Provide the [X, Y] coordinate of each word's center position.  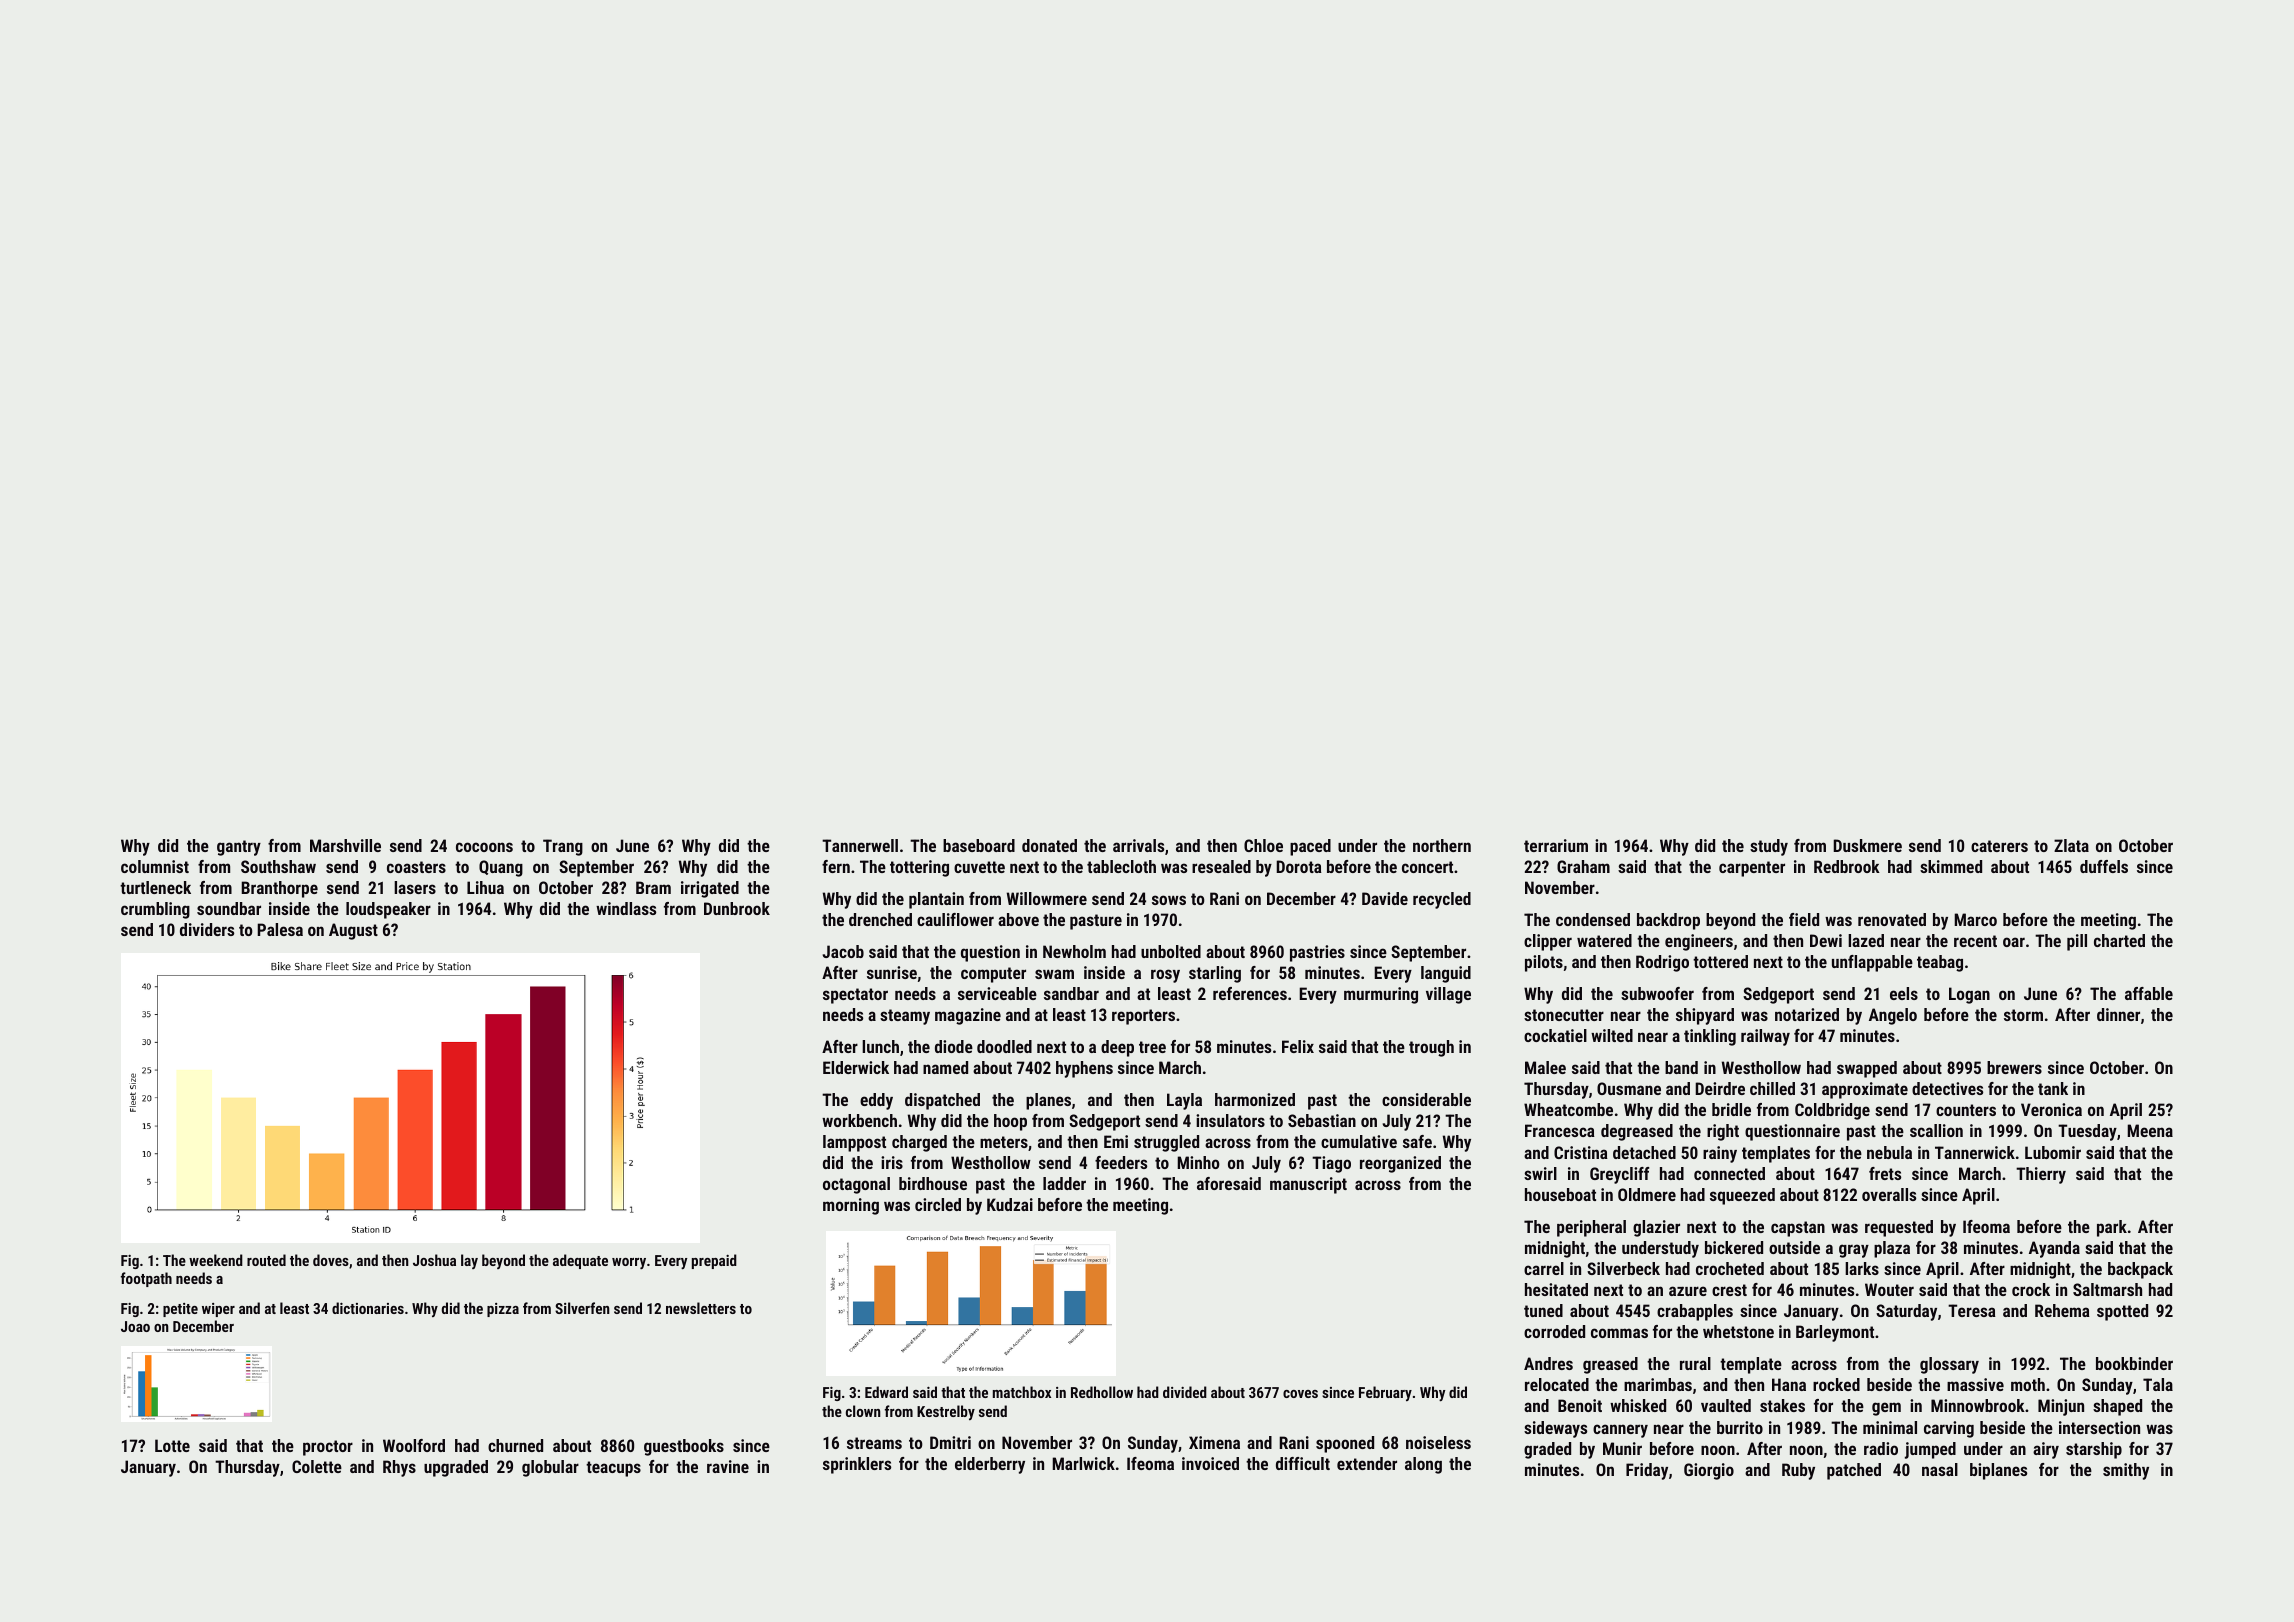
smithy [2126, 1471]
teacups [613, 1469]
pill [2077, 942]
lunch [880, 1046]
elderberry [990, 1465]
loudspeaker [388, 910]
